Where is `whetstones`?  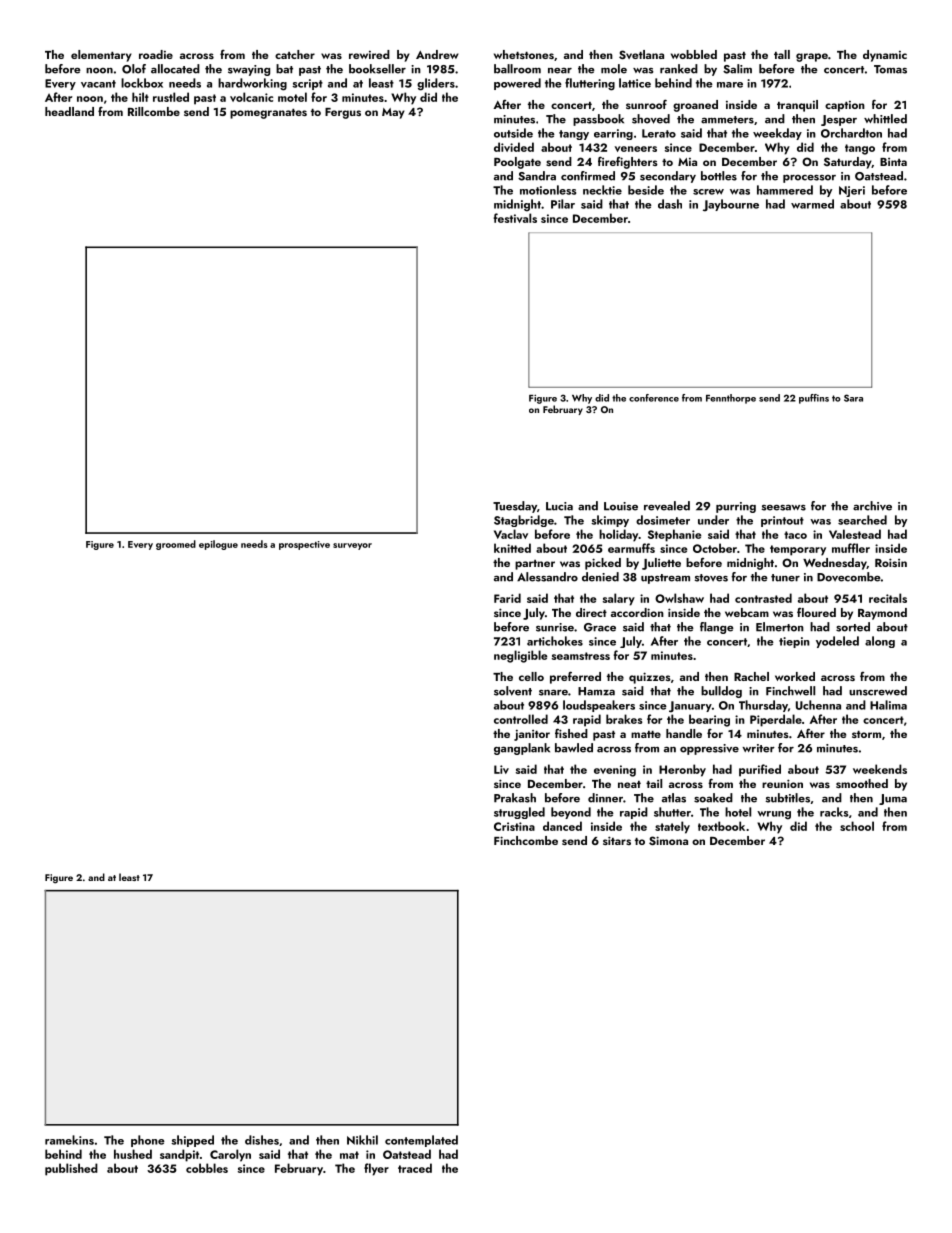 whetstones is located at coordinates (524, 54).
